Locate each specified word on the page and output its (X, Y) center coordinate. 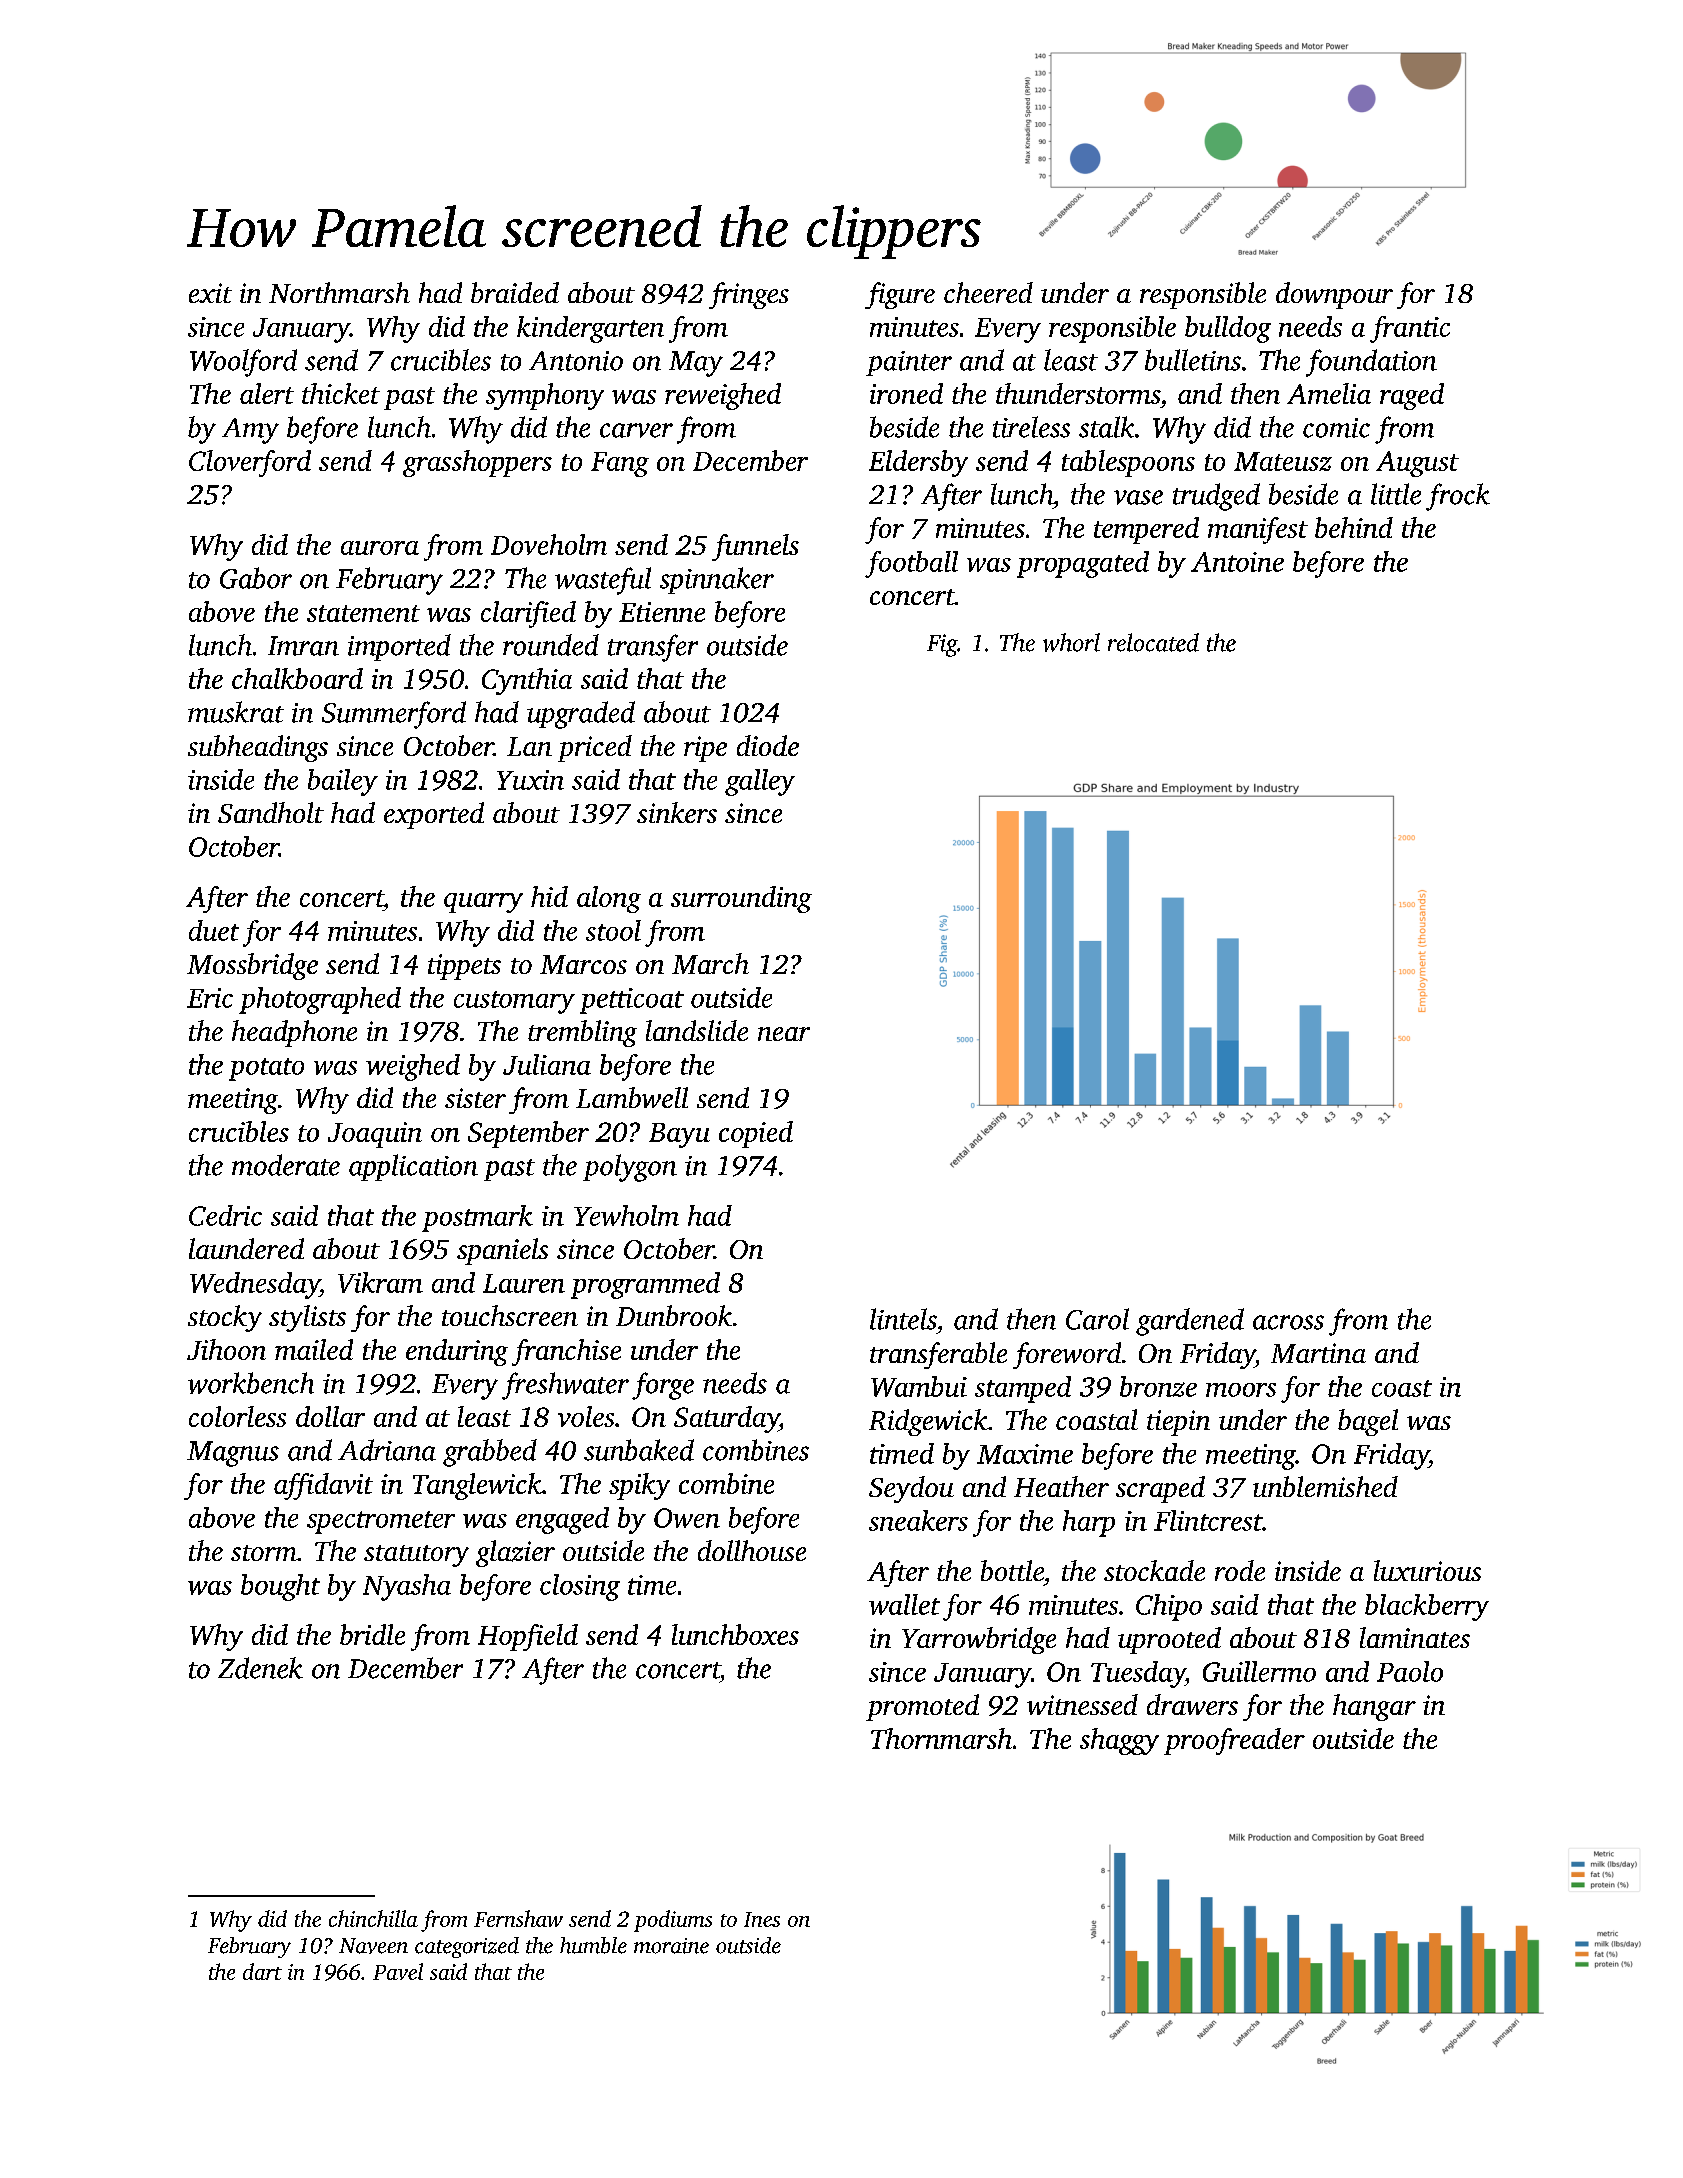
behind (1354, 527)
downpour (1334, 295)
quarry (483, 903)
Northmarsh (339, 292)
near (784, 1034)
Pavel (398, 1971)
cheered (988, 292)
